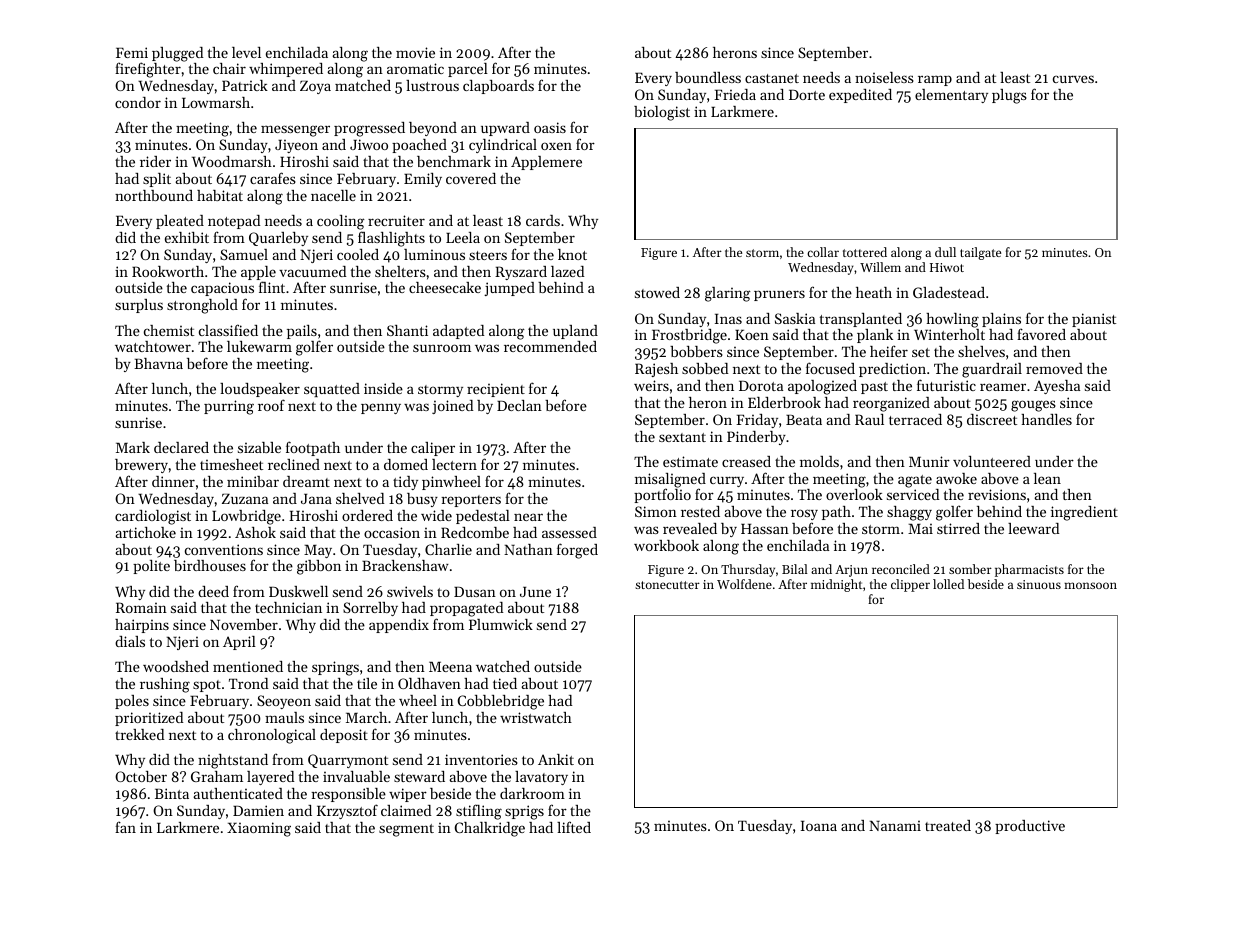 The width and height of the document is (1233, 952). Describe the element at coordinates (667, 585) in the document. I see `stonecutter` at that location.
